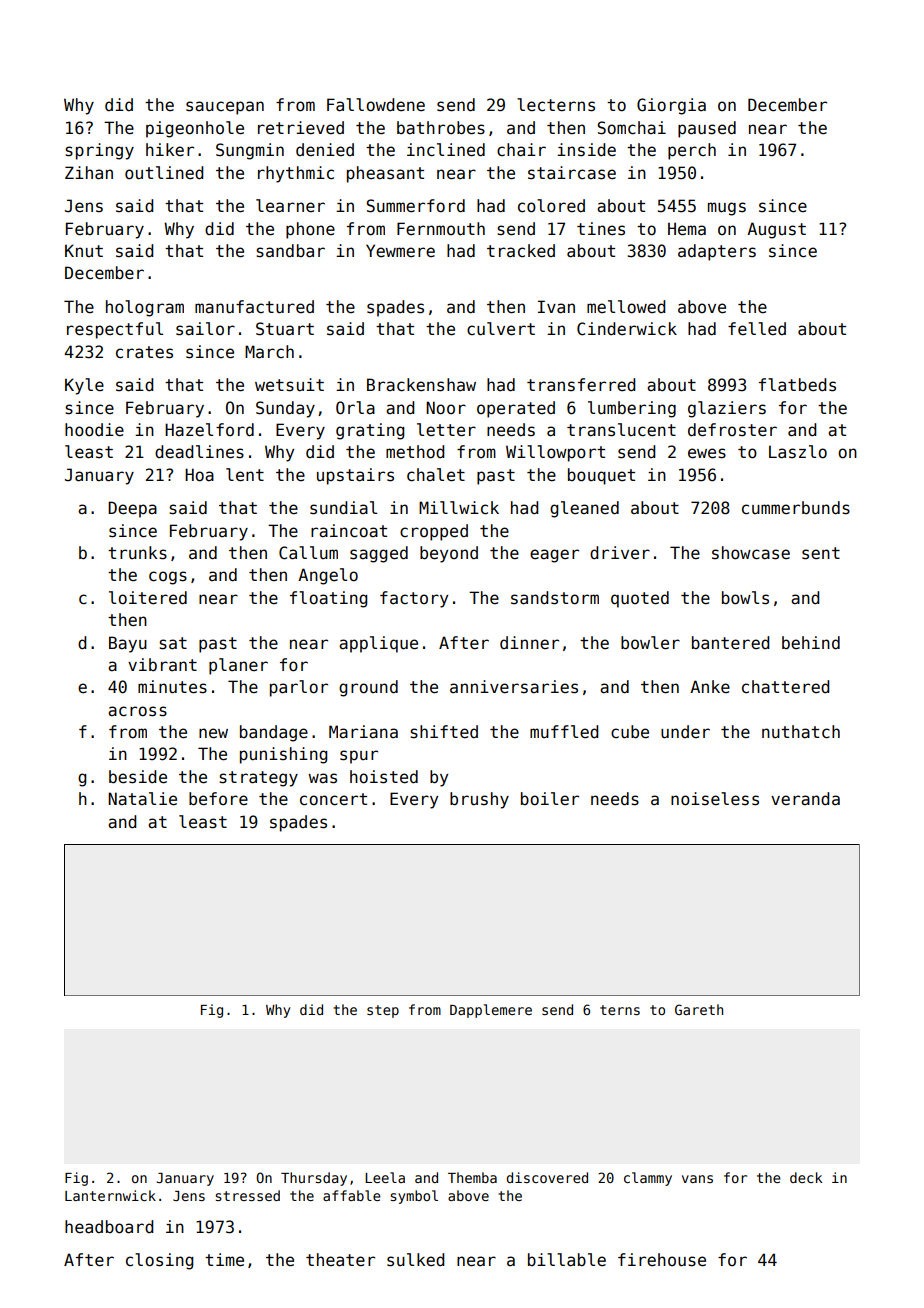 Image resolution: width=924 pixels, height=1308 pixels. I want to click on veranda, so click(805, 799).
